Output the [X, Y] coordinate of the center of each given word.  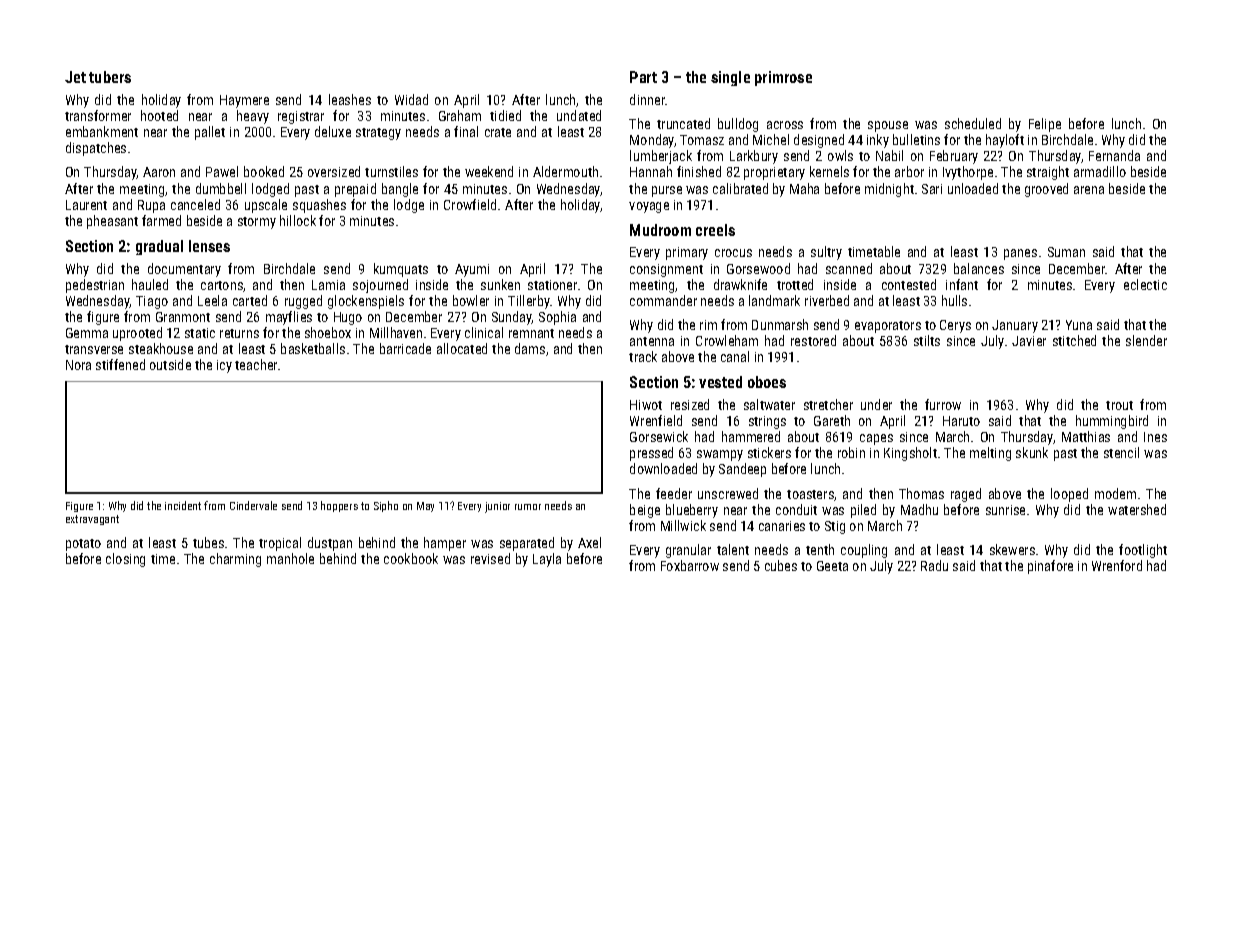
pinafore [1050, 567]
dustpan [330, 544]
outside [170, 364]
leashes [350, 99]
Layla [547, 560]
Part [643, 77]
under [876, 404]
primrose [783, 78]
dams [530, 348]
